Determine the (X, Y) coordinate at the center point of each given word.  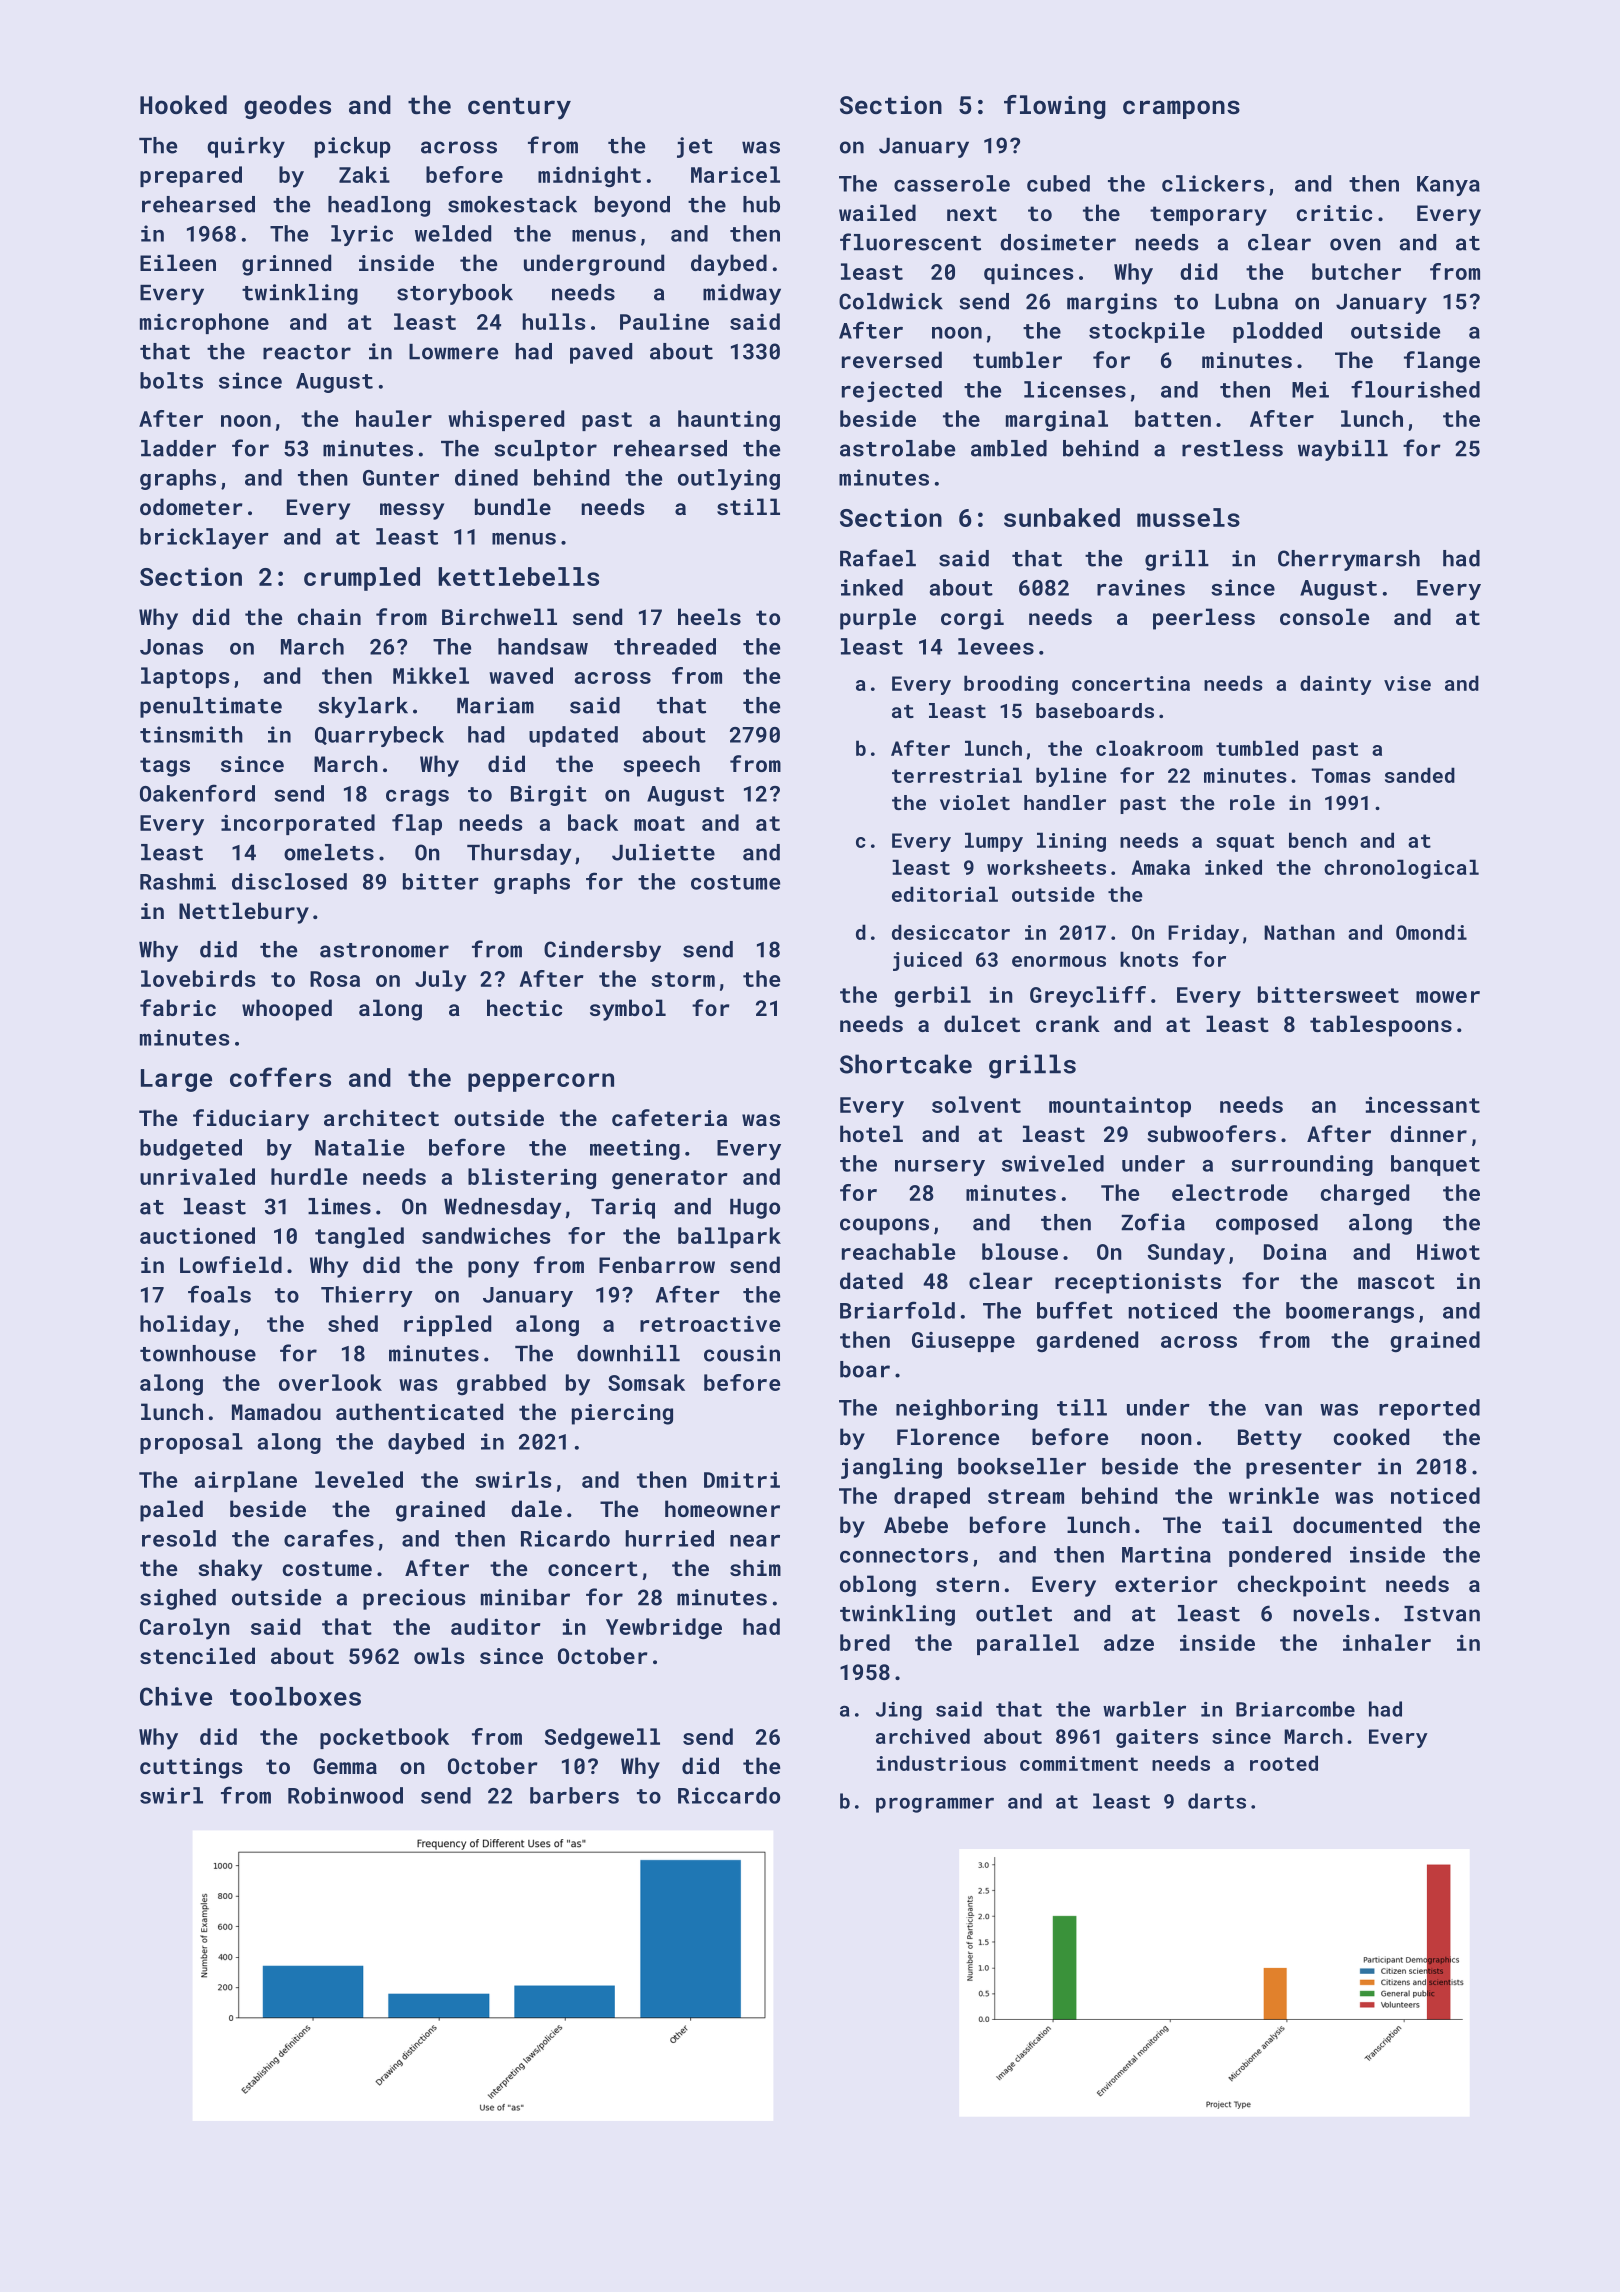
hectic (524, 1007)
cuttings (191, 1768)
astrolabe (897, 448)
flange (1442, 362)
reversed (892, 359)
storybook (455, 294)
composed (1267, 1224)
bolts (171, 380)
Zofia (1153, 1222)
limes (339, 1206)
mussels (1188, 517)
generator (670, 1180)
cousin (742, 1353)
